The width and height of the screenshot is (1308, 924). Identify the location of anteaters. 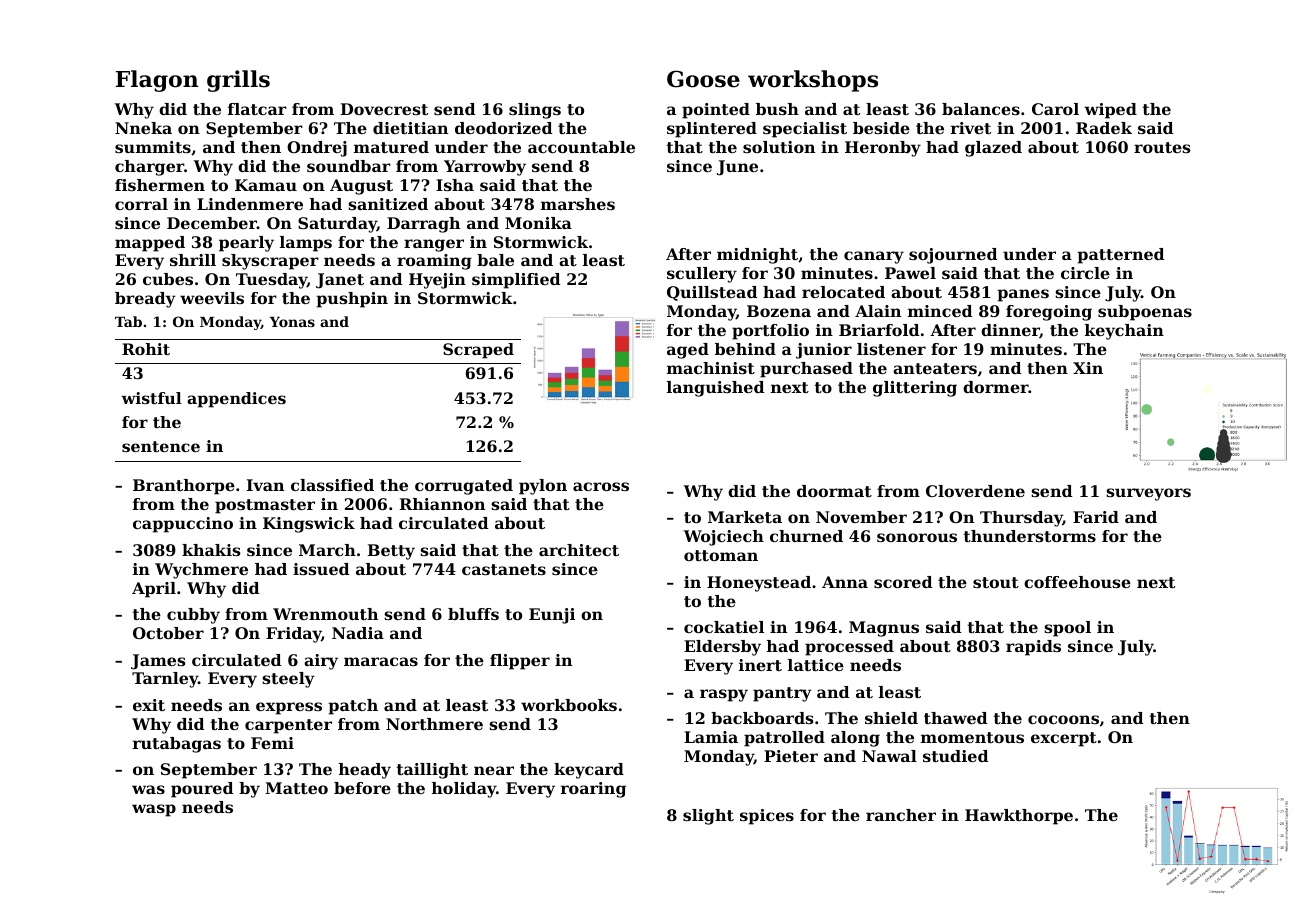
(935, 368).
